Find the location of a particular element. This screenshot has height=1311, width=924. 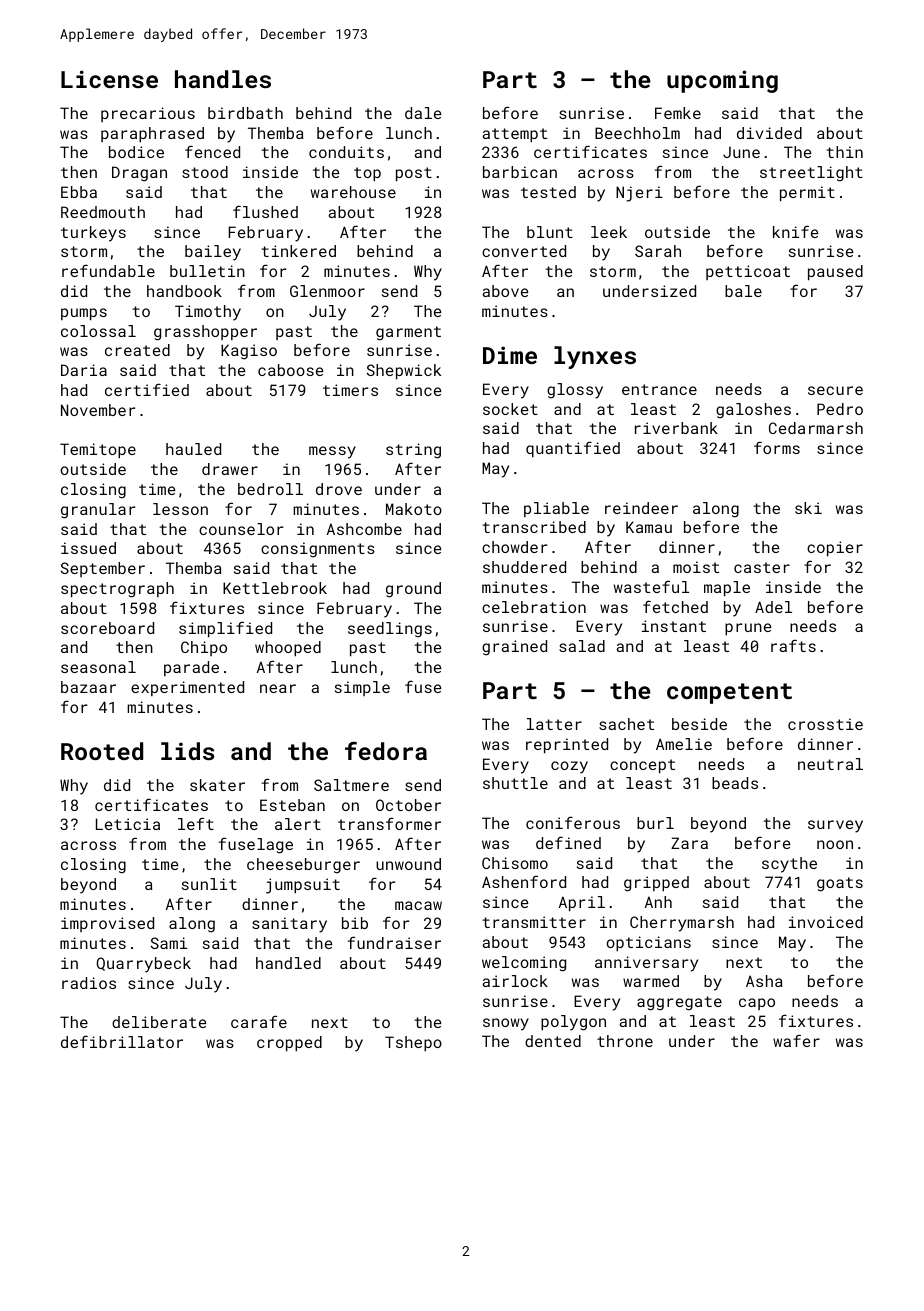

improvised is located at coordinates (107, 924).
